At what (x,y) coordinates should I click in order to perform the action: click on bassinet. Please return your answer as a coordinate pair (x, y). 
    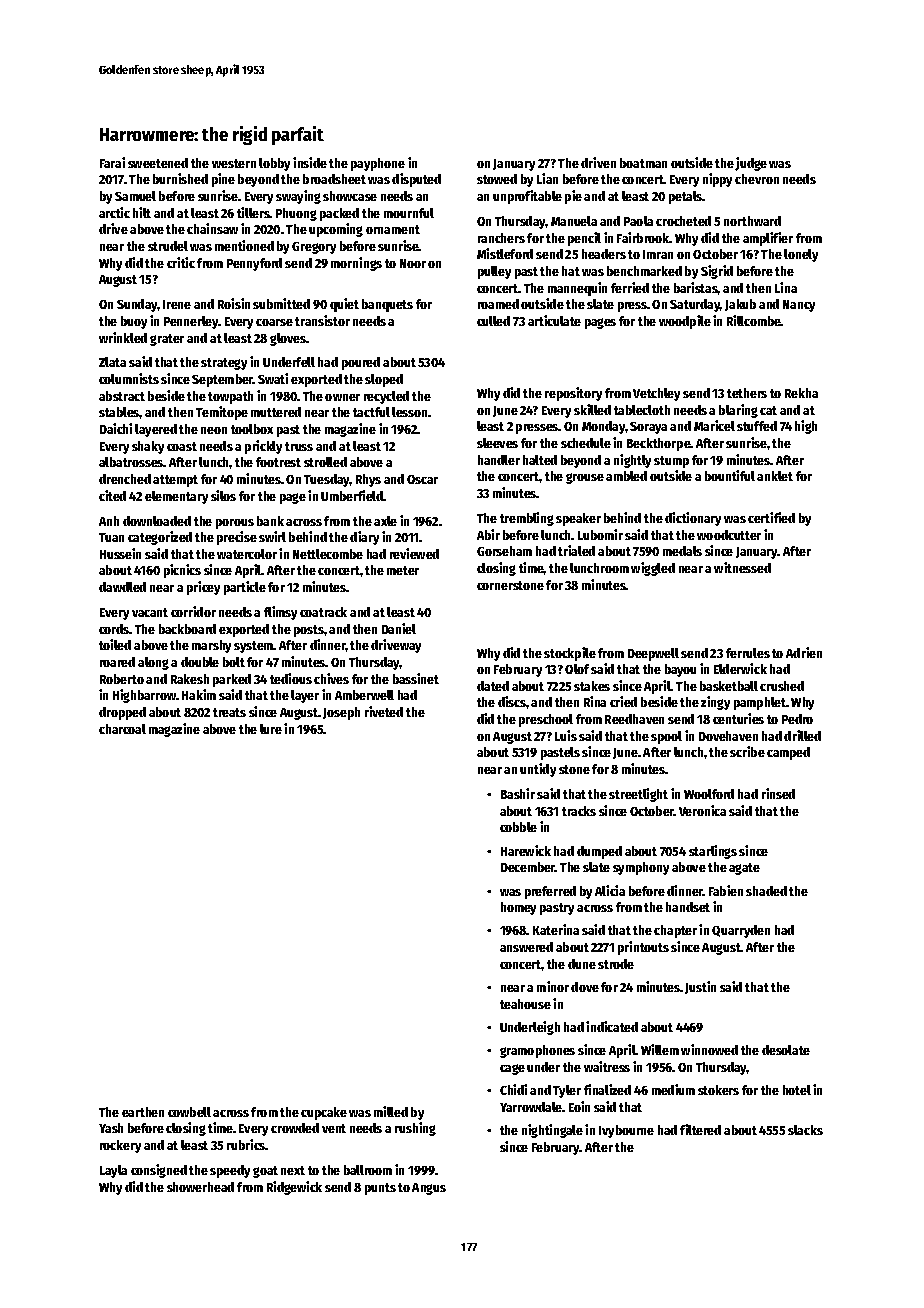
    Looking at the image, I should click on (416, 678).
